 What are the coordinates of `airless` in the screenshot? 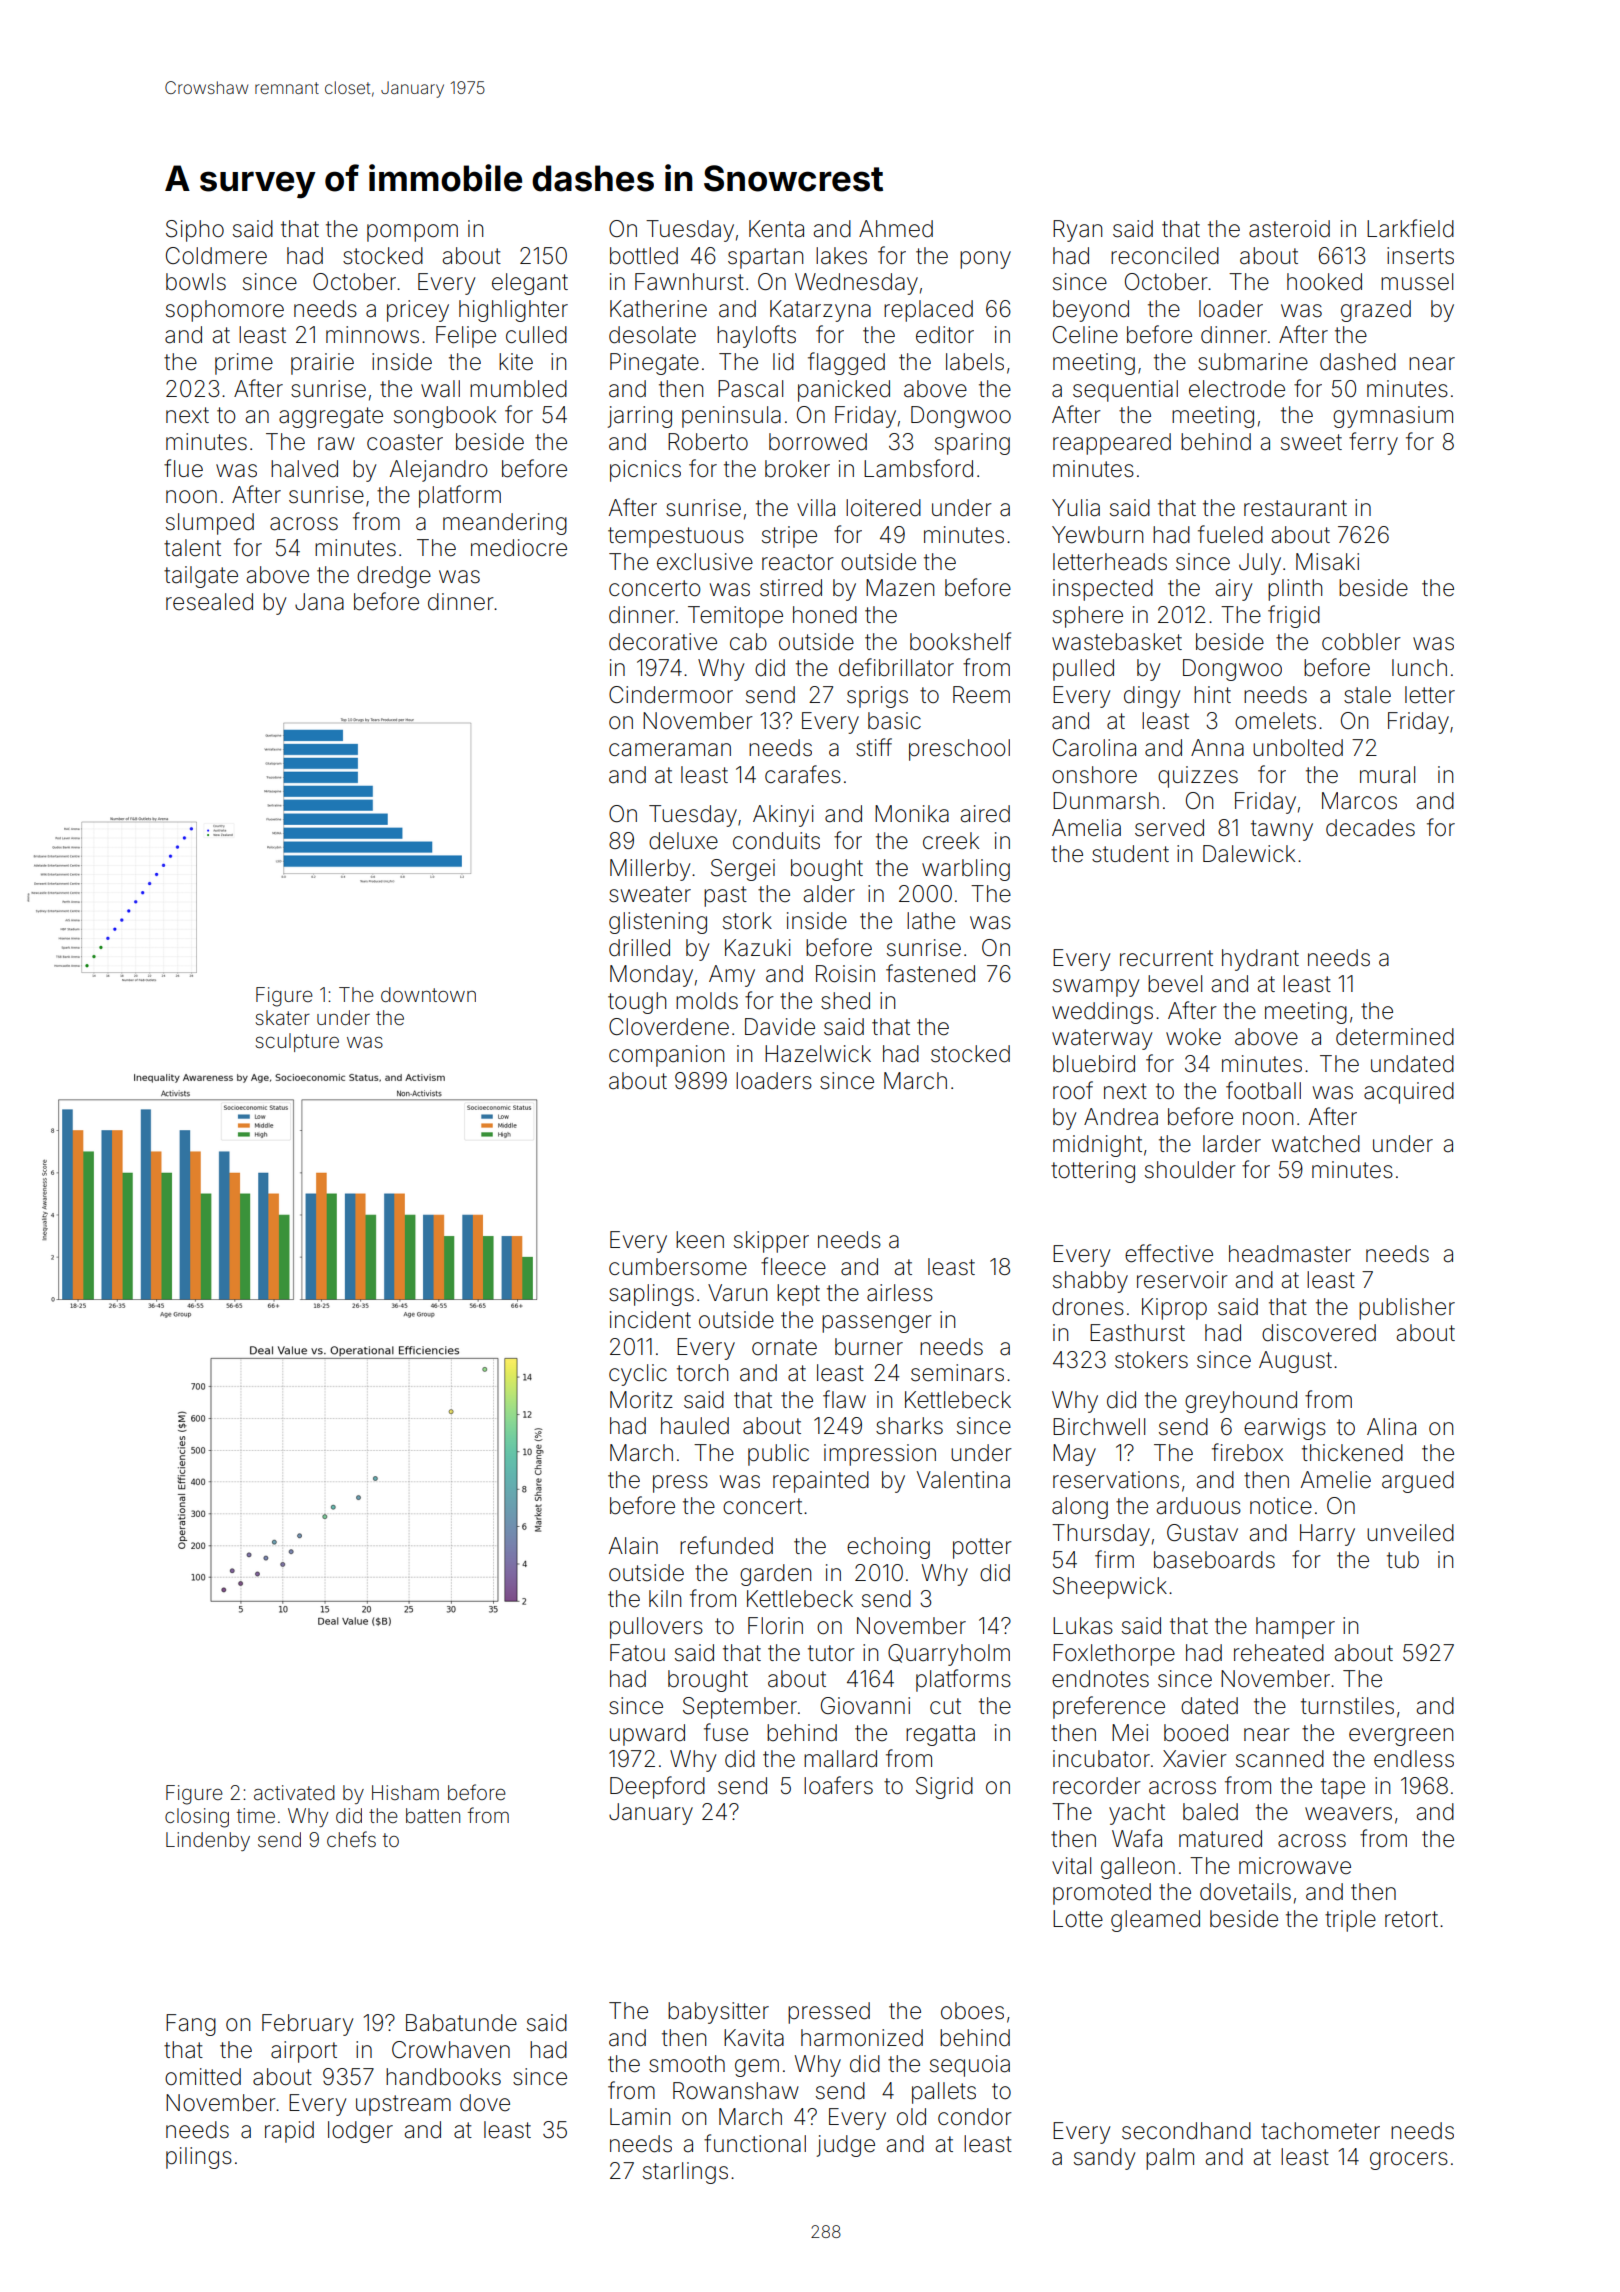 It's located at (900, 1293).
